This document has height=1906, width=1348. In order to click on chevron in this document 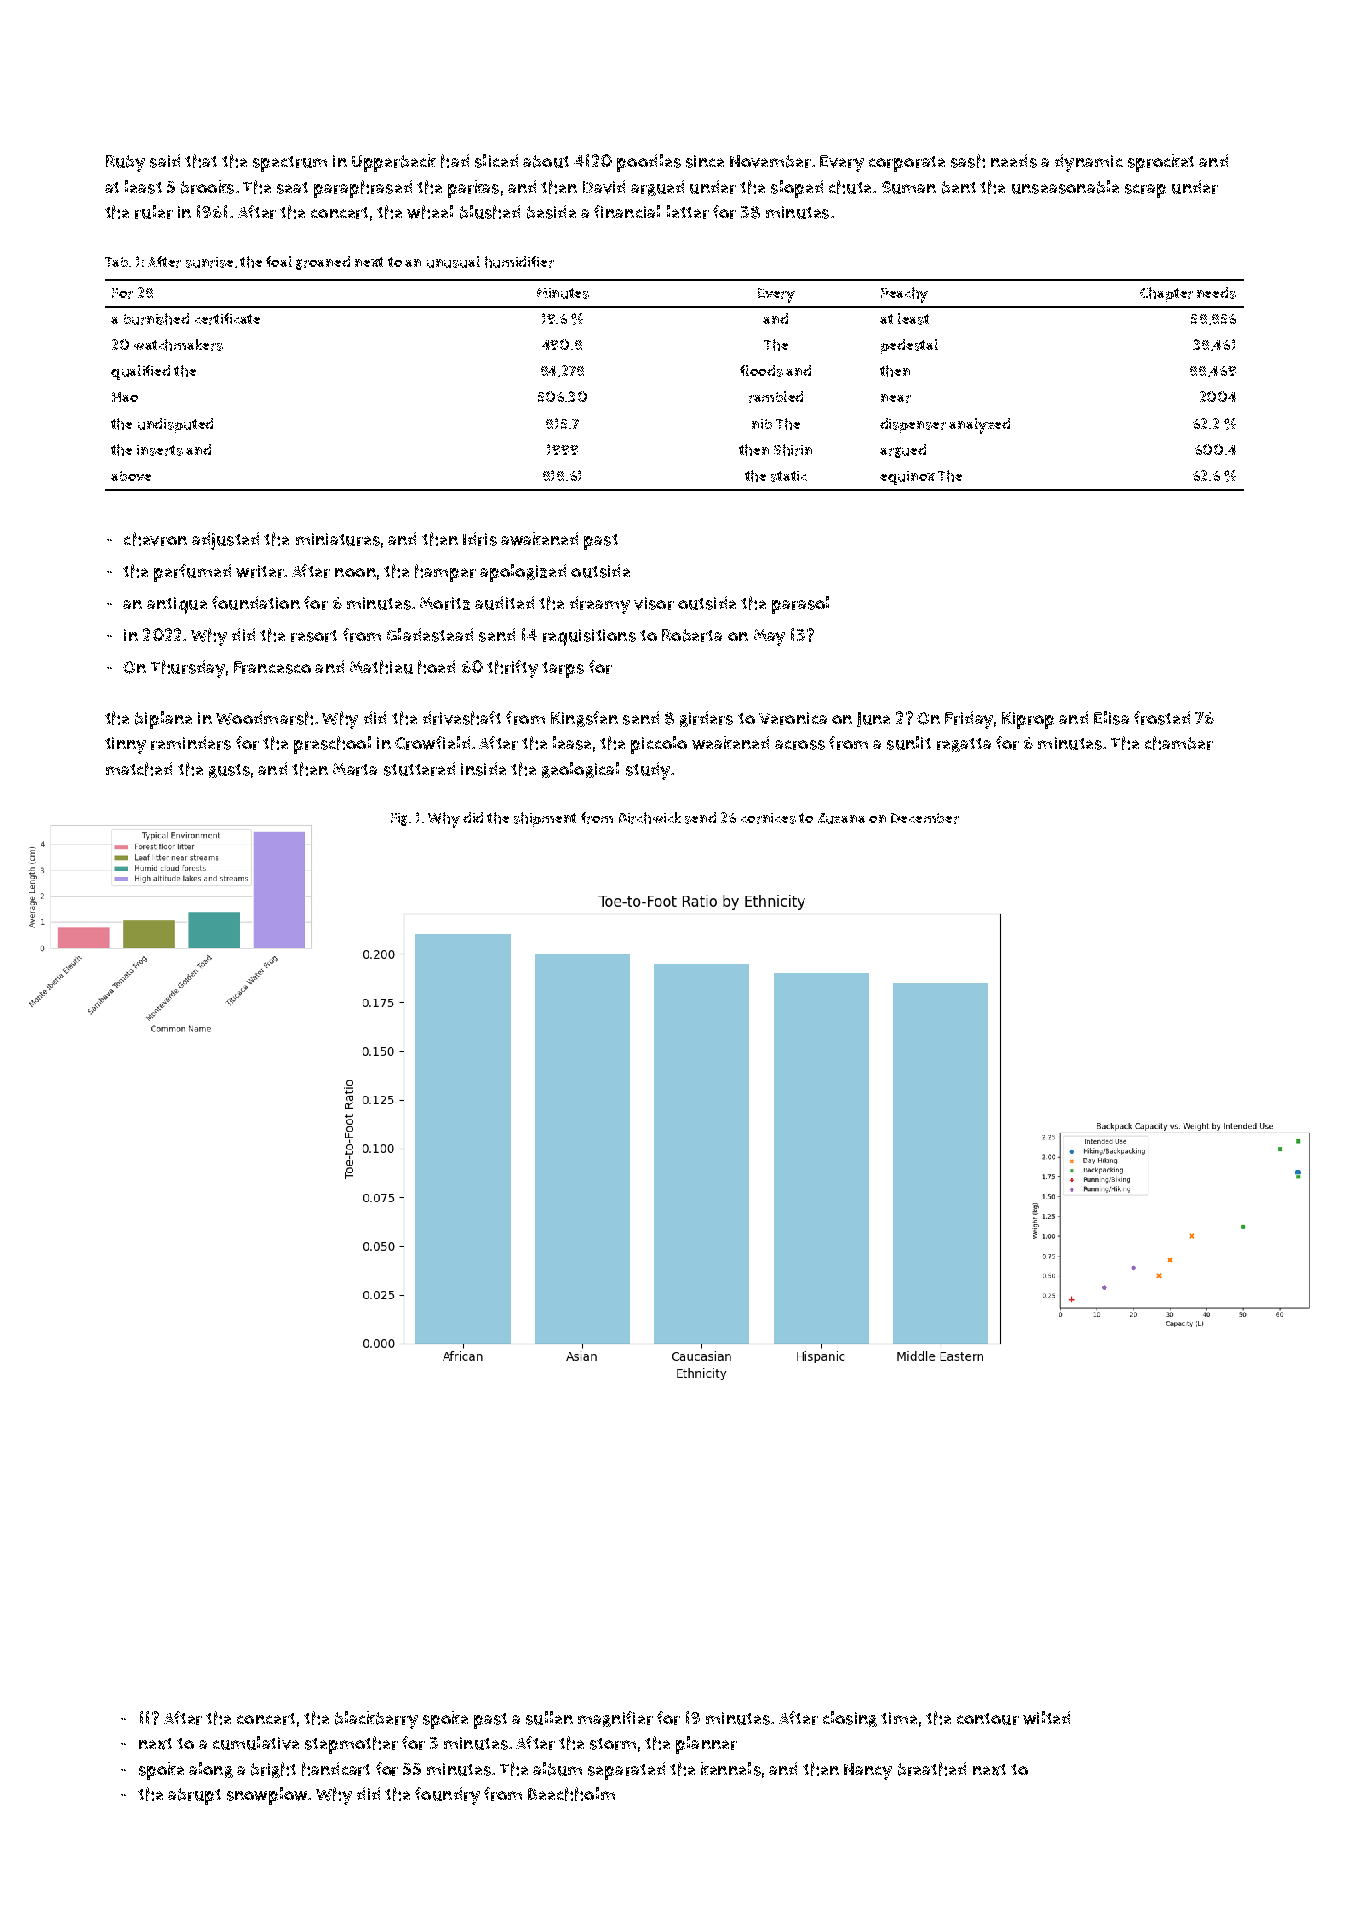, I will do `click(155, 539)`.
